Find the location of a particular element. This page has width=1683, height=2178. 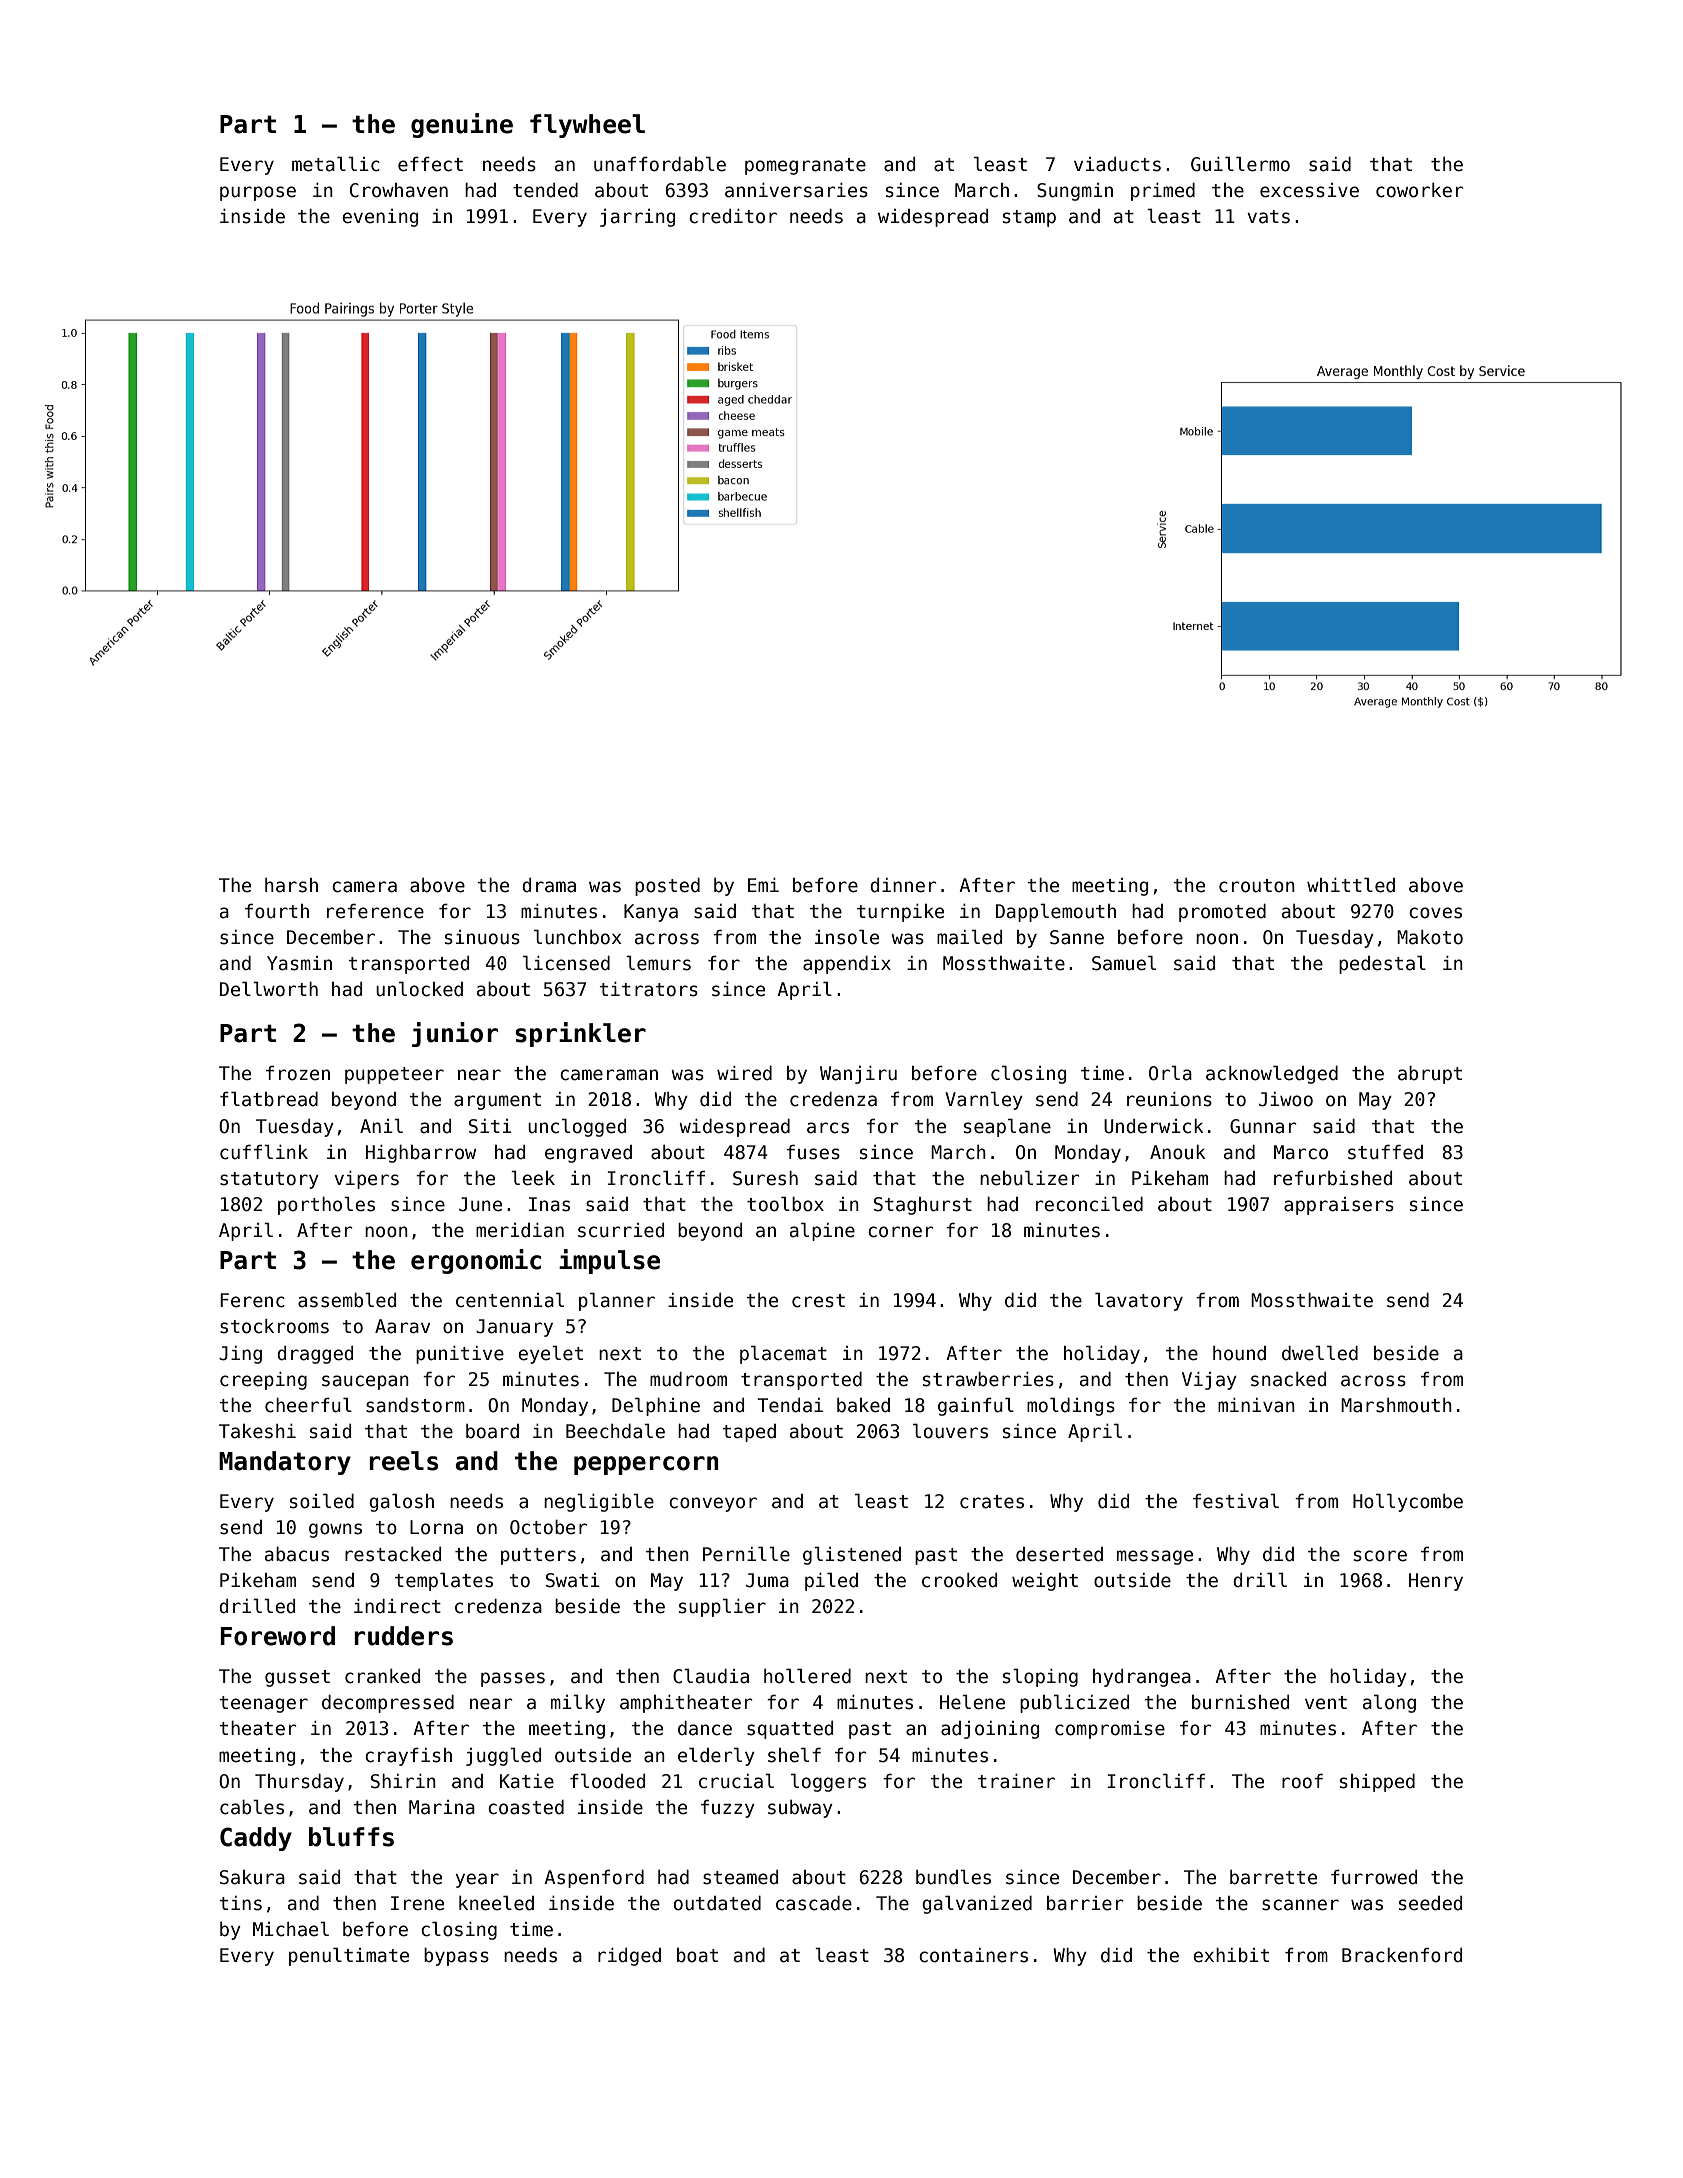

drama is located at coordinates (549, 885).
